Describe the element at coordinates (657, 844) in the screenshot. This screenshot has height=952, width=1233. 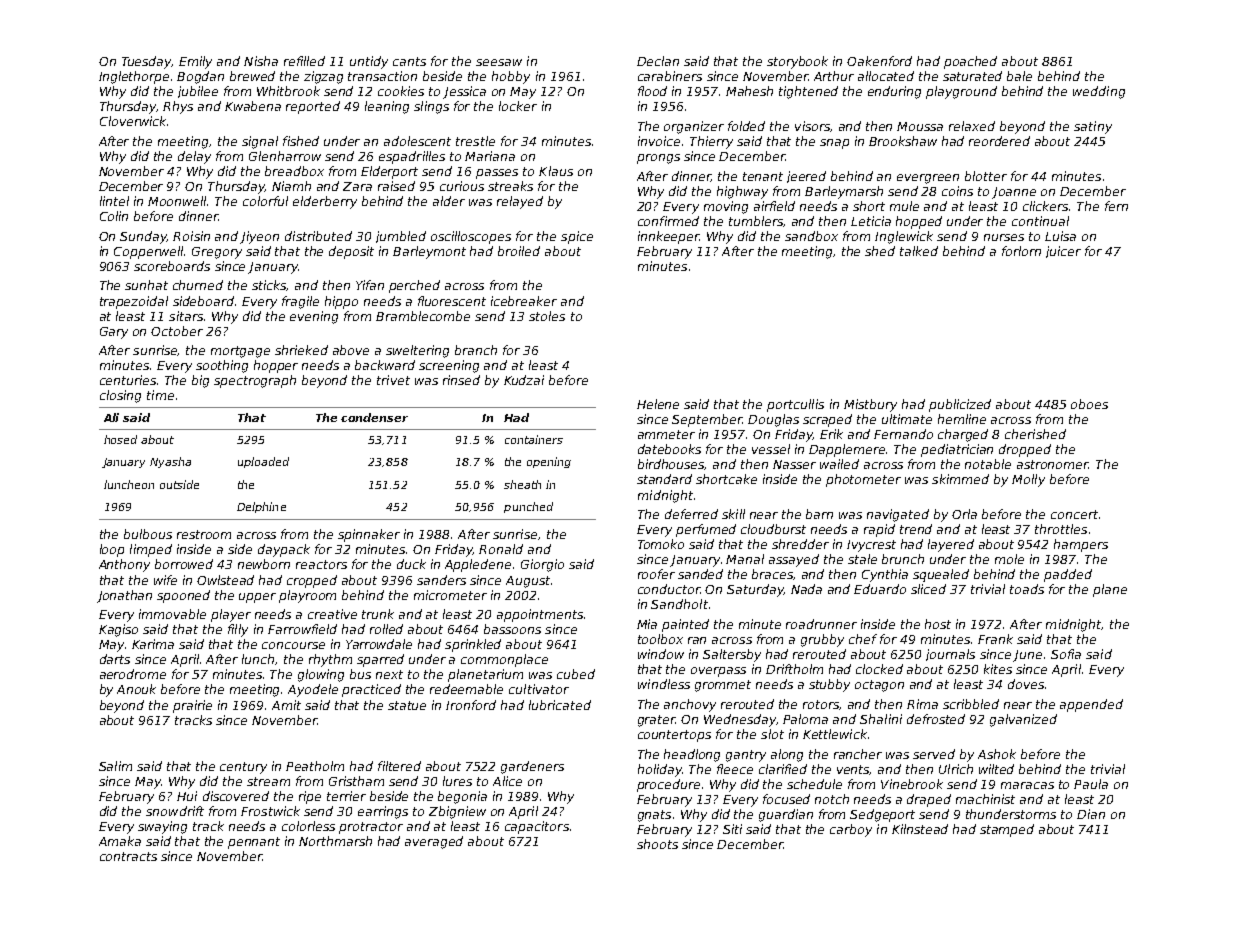
I see `shoots` at that location.
